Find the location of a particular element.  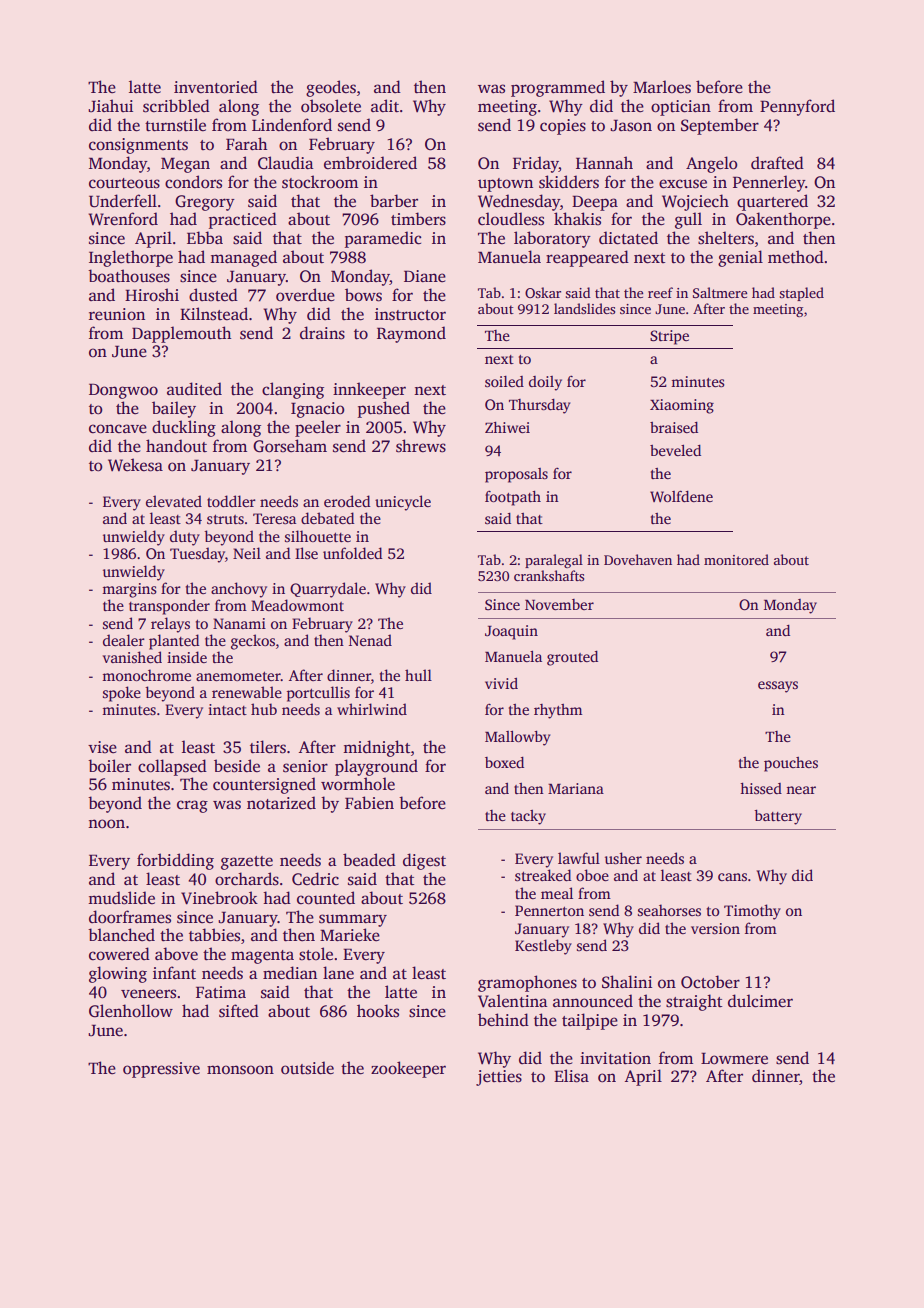

Dapplemouth is located at coordinates (181, 334).
